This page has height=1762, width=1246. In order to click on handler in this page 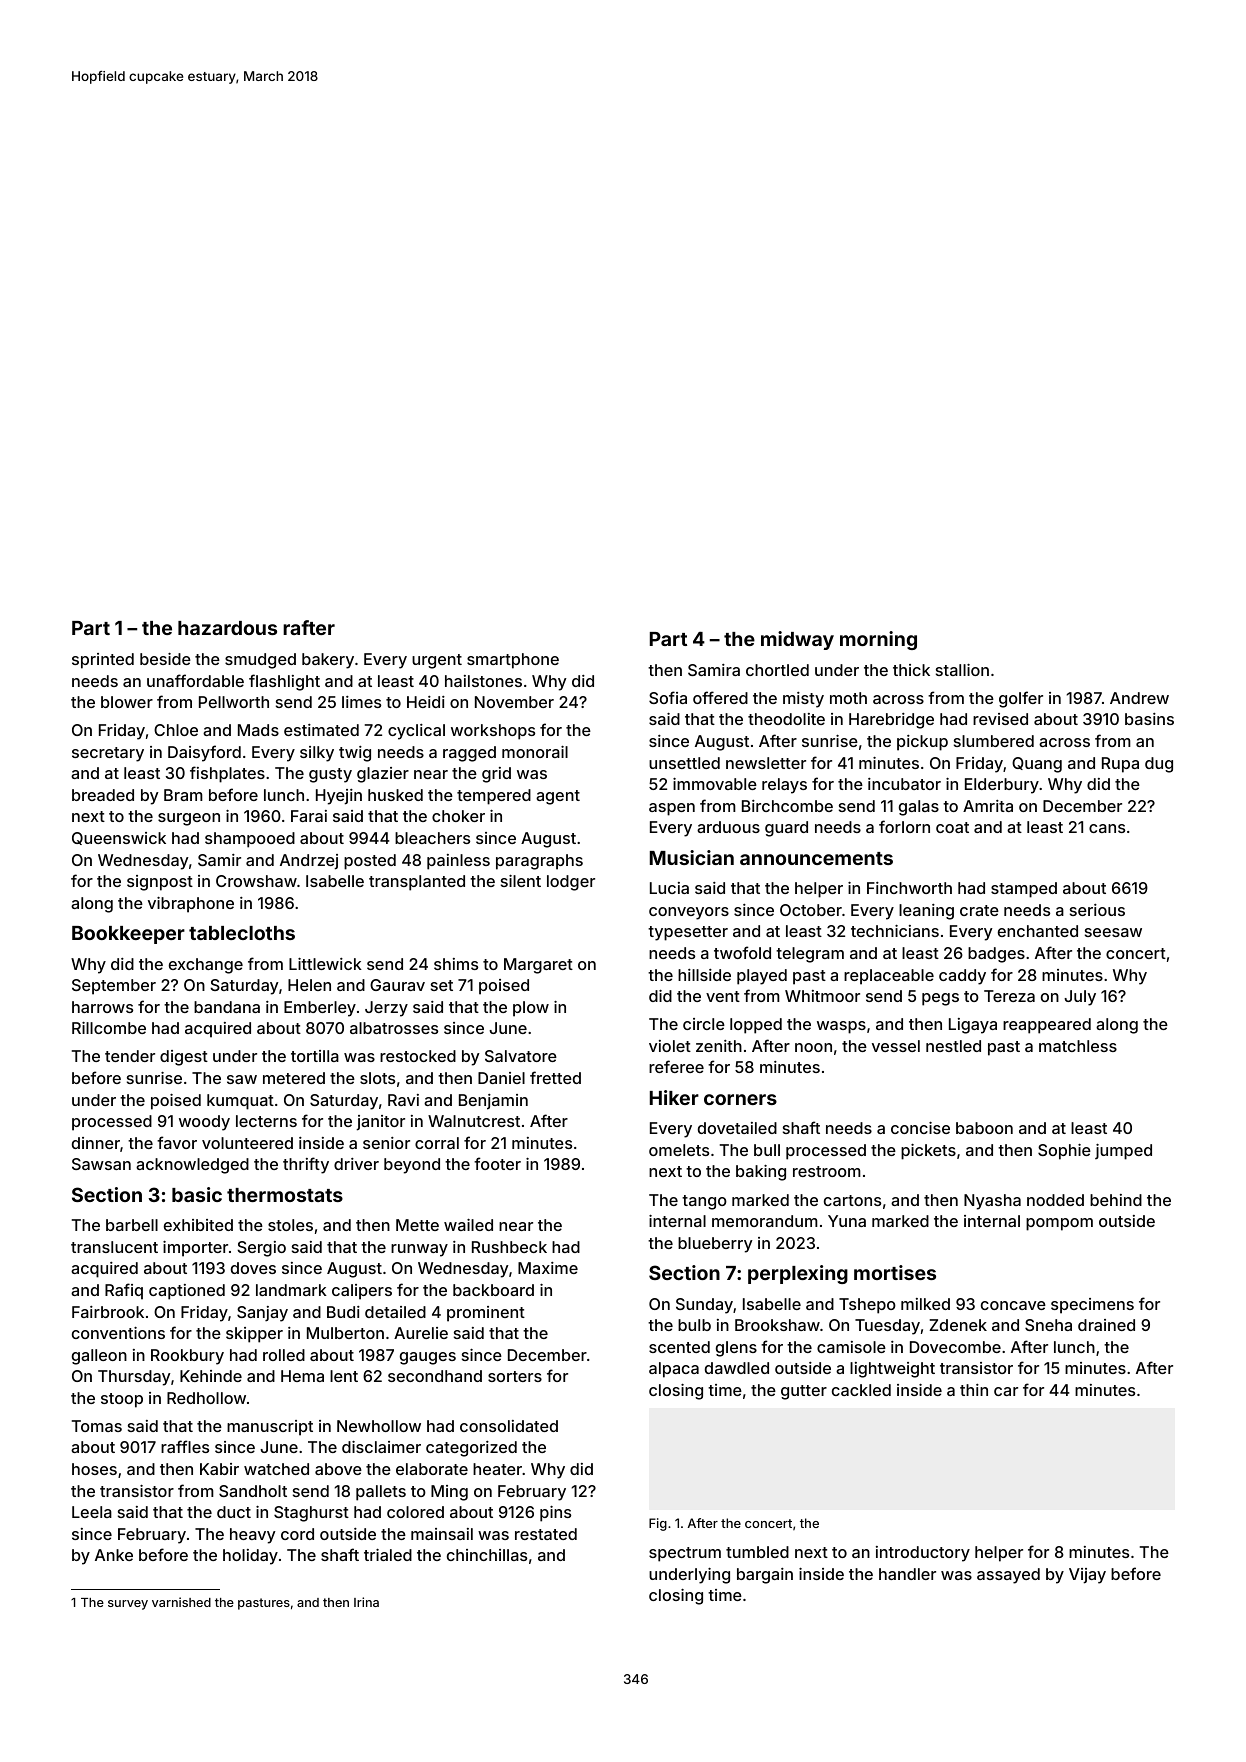, I will do `click(907, 1574)`.
